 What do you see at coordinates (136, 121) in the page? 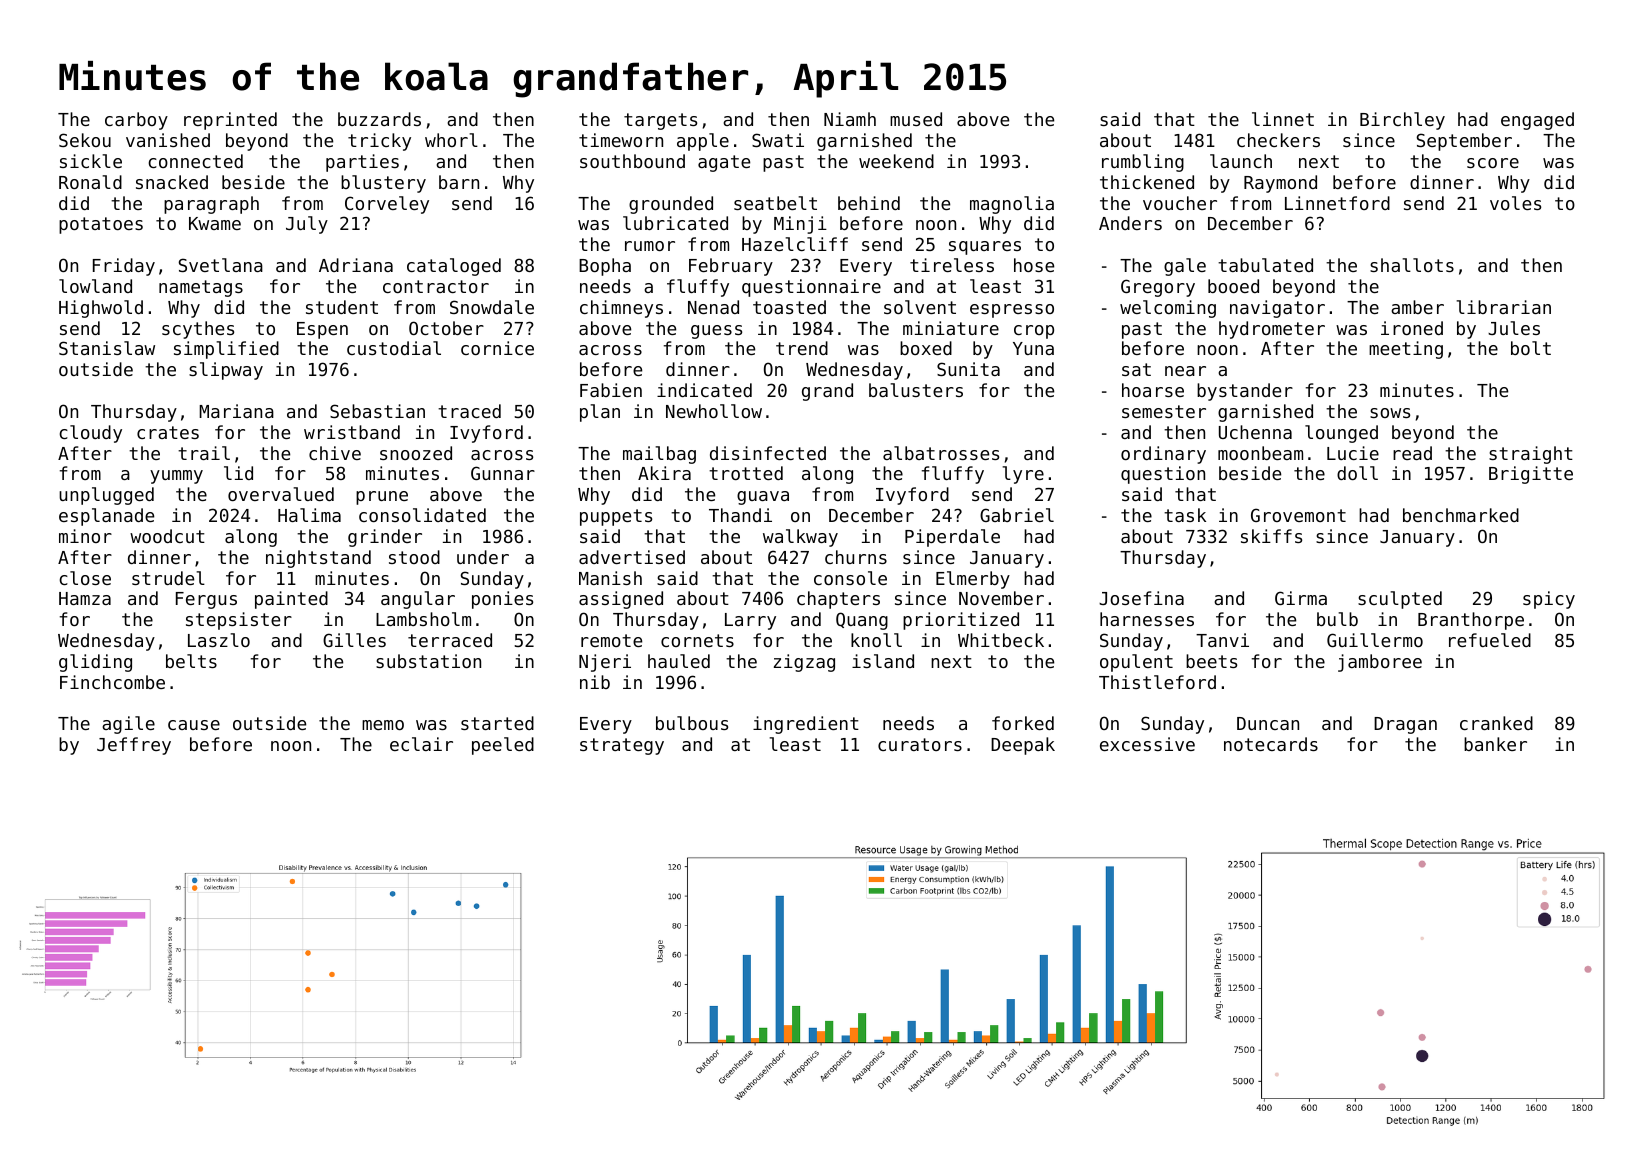
I see `carboy` at bounding box center [136, 121].
